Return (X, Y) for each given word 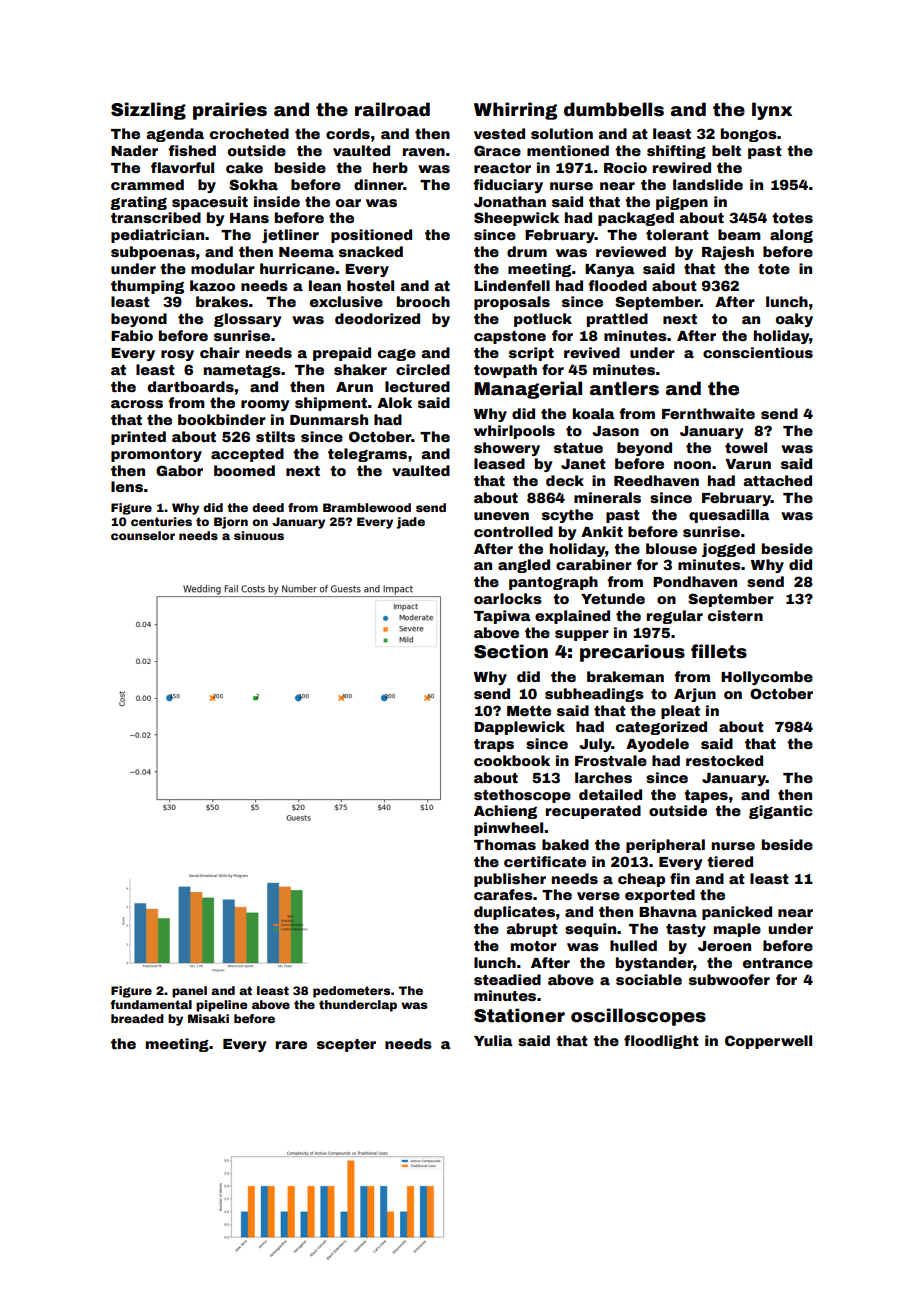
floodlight (661, 1042)
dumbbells (614, 109)
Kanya (610, 270)
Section (511, 651)
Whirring (515, 111)
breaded (137, 1018)
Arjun (695, 695)
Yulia (493, 1040)
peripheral (665, 846)
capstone (510, 337)
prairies (230, 111)
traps (494, 745)
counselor (143, 535)
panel (189, 992)
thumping (147, 287)
